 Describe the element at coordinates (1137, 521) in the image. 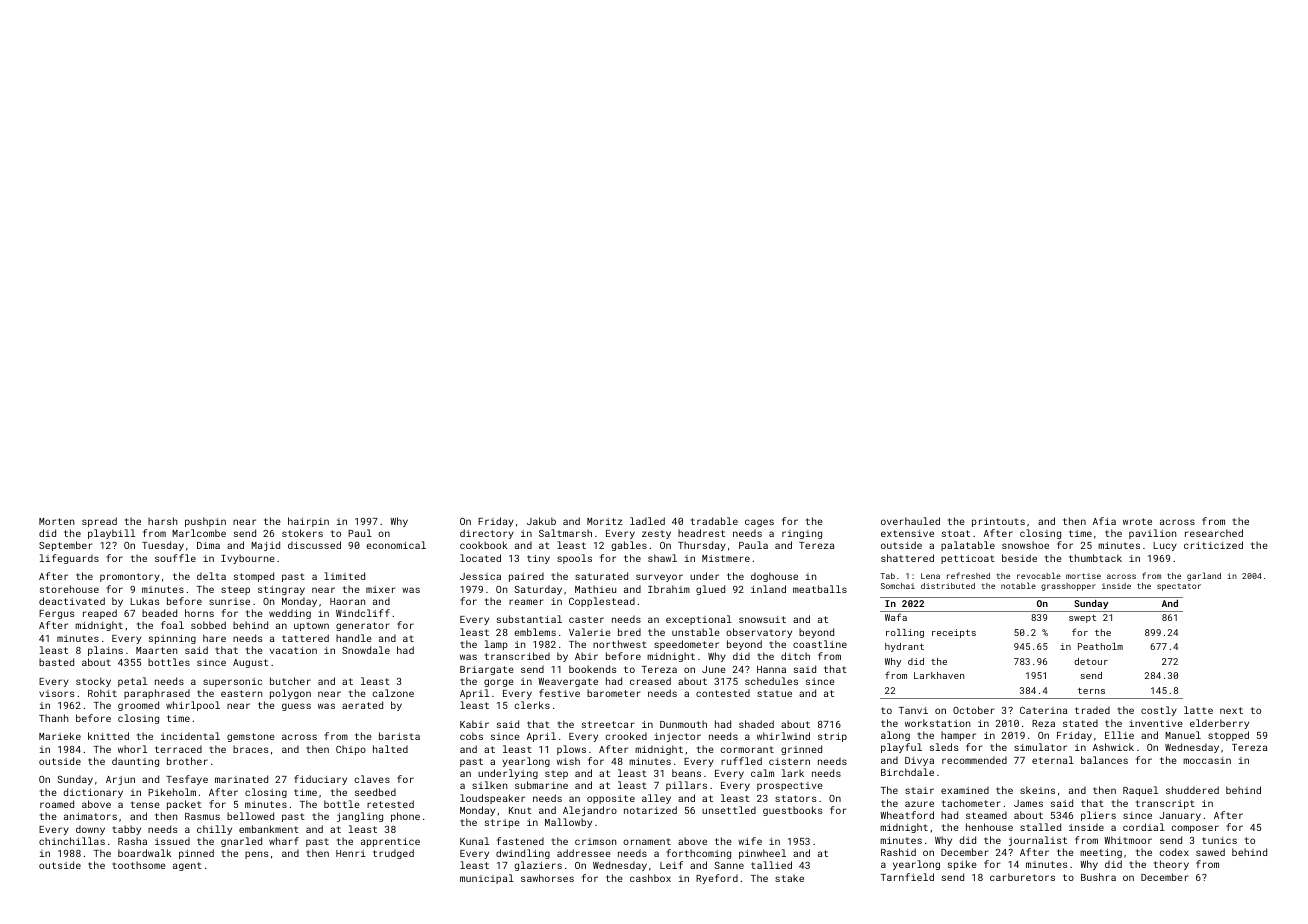

I see `wrote` at that location.
